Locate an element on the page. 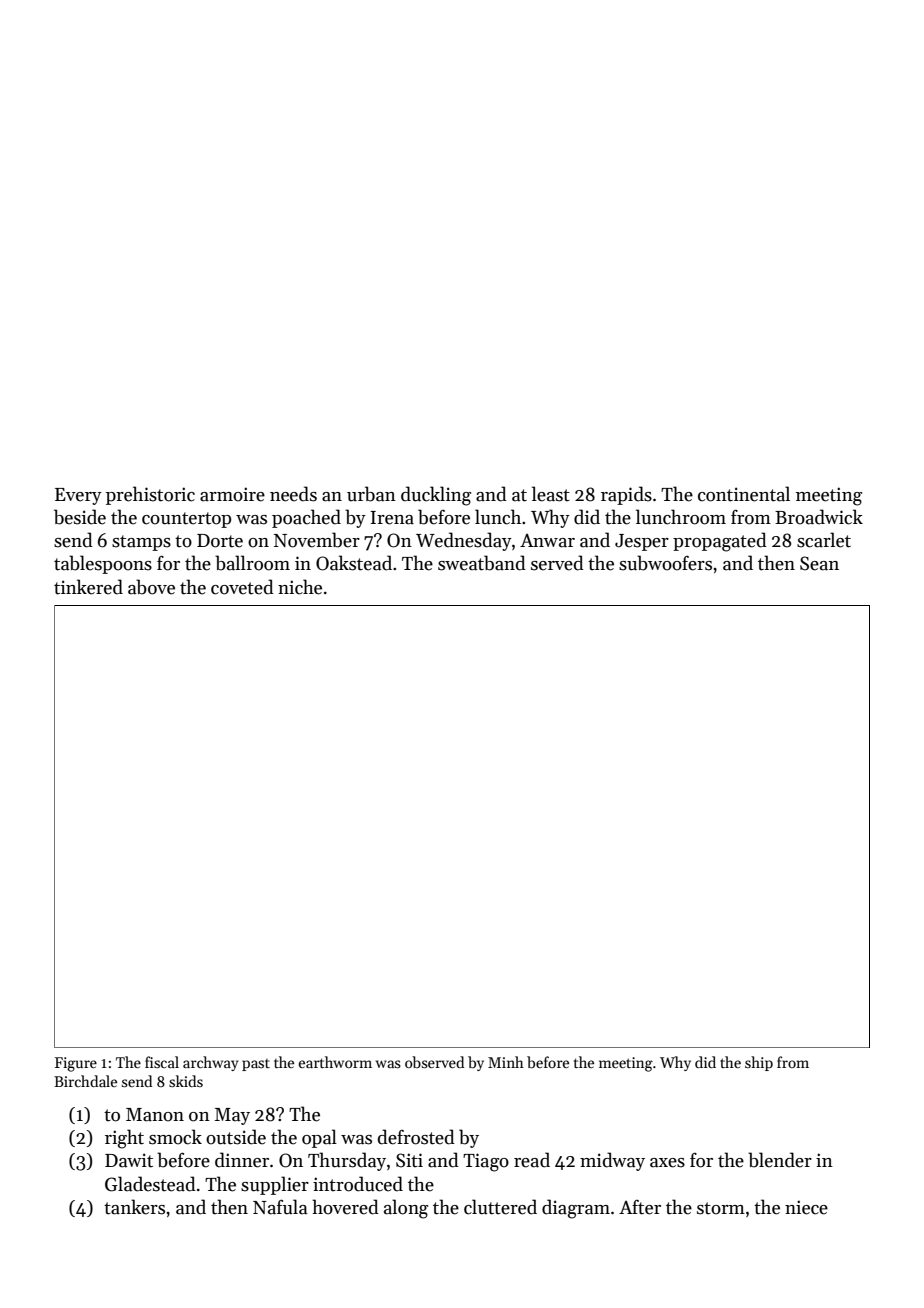 The height and width of the document is (1308, 924). Sean is located at coordinates (819, 563).
